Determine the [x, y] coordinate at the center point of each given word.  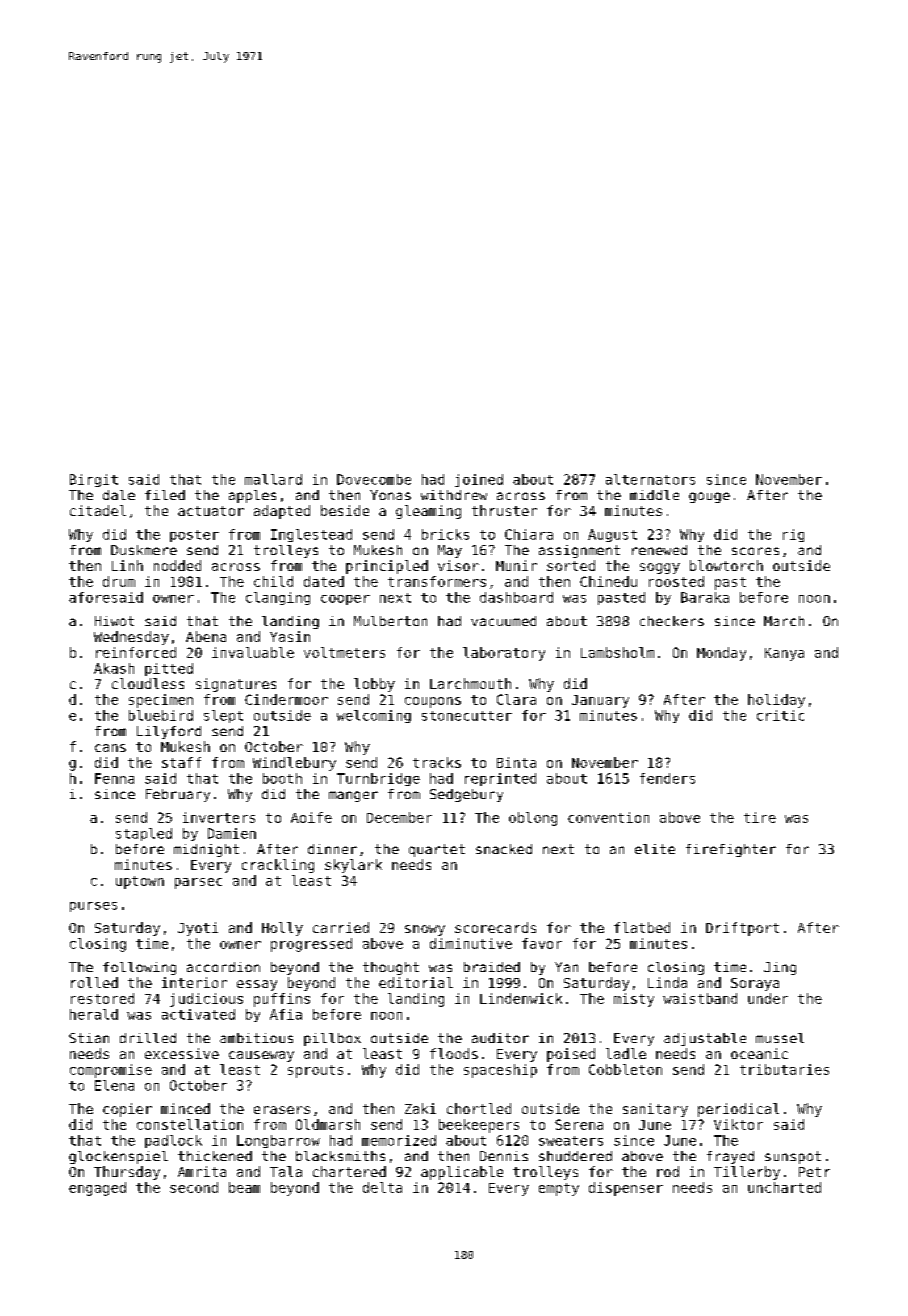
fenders [667, 778]
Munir [516, 565]
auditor [500, 1038]
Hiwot [114, 621]
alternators [650, 479]
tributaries [784, 1069]
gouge [709, 497]
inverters [219, 817]
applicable [462, 1173]
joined [479, 480]
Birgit [94, 480]
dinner [332, 849]
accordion [223, 967]
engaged [97, 1189]
